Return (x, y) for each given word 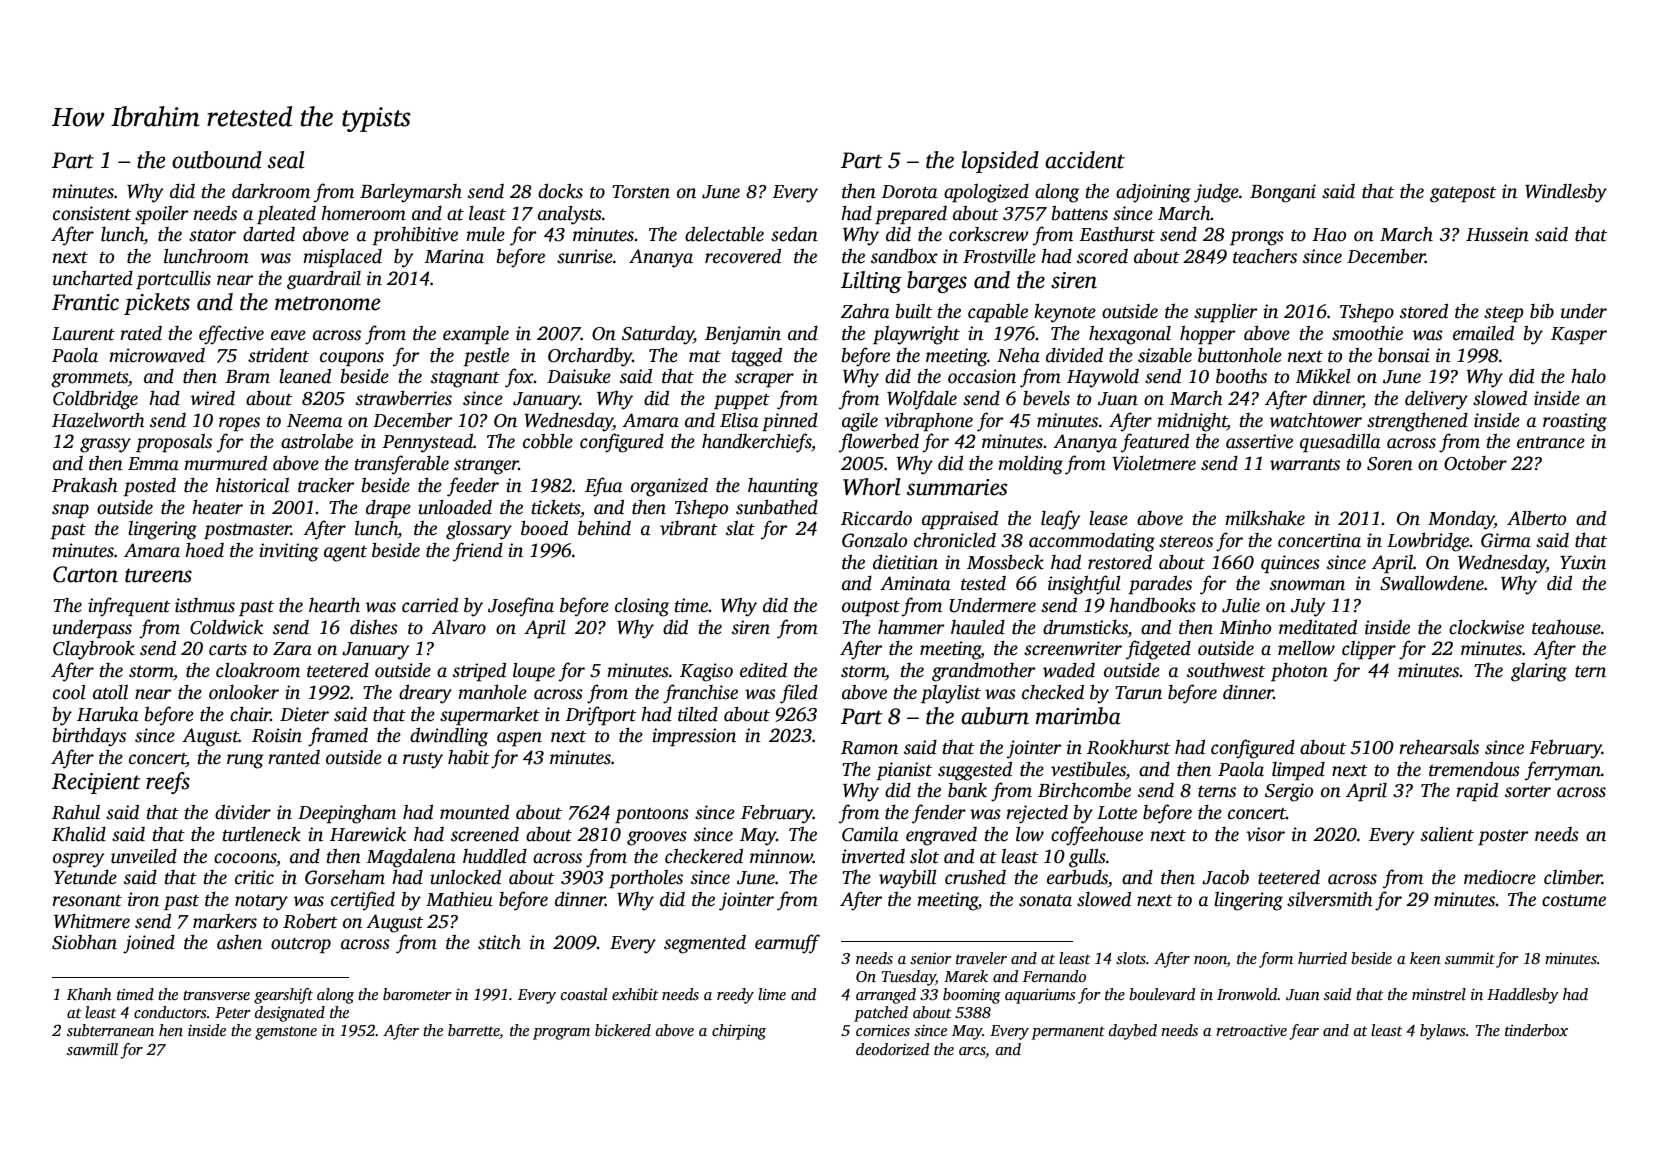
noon (1210, 960)
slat (740, 528)
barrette (474, 1031)
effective (231, 335)
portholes (646, 879)
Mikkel (1323, 376)
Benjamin (743, 335)
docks (560, 191)
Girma (1506, 540)
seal (286, 160)
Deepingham (347, 814)
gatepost (1463, 195)
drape (388, 509)
